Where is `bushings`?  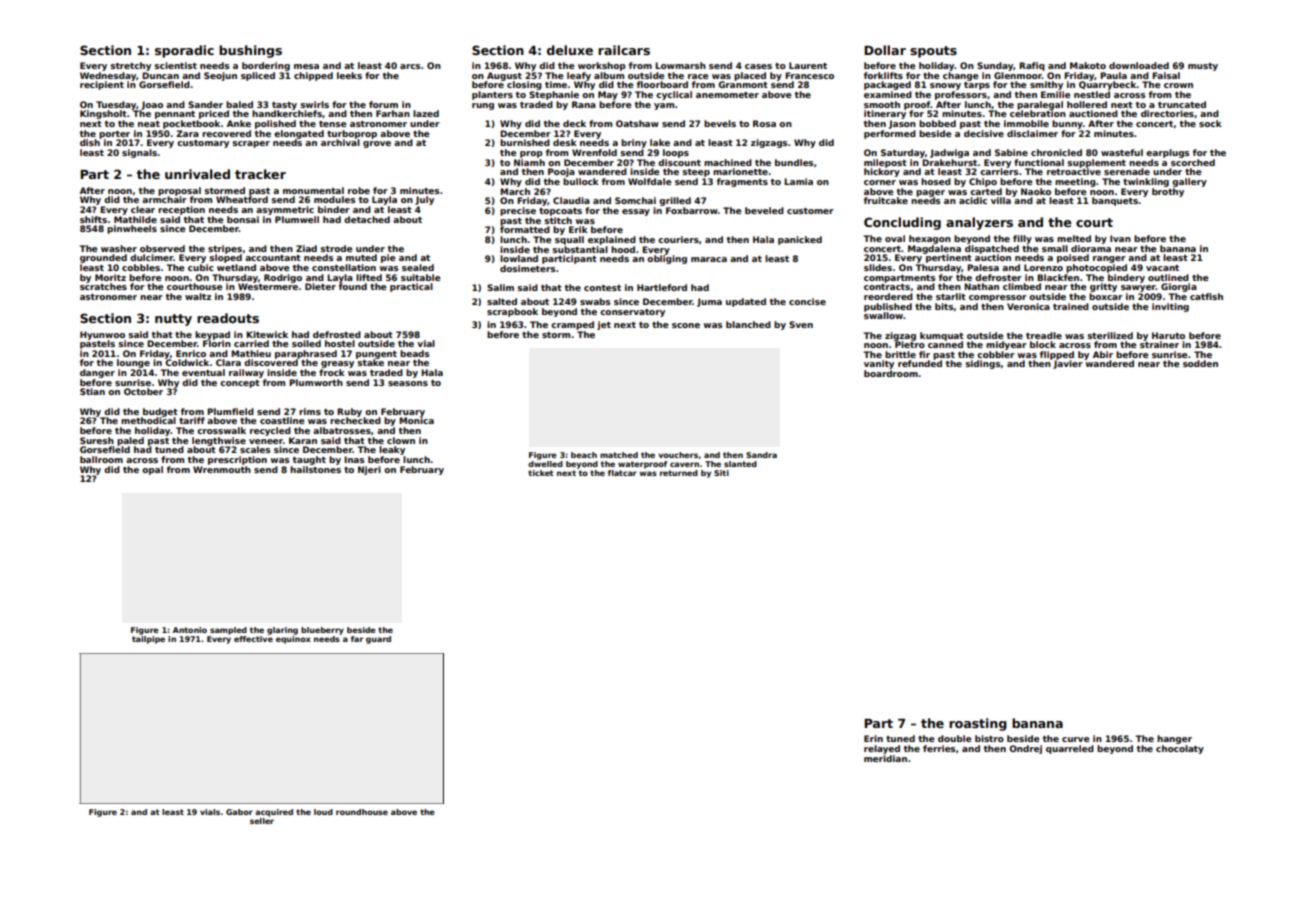 bushings is located at coordinates (250, 51).
